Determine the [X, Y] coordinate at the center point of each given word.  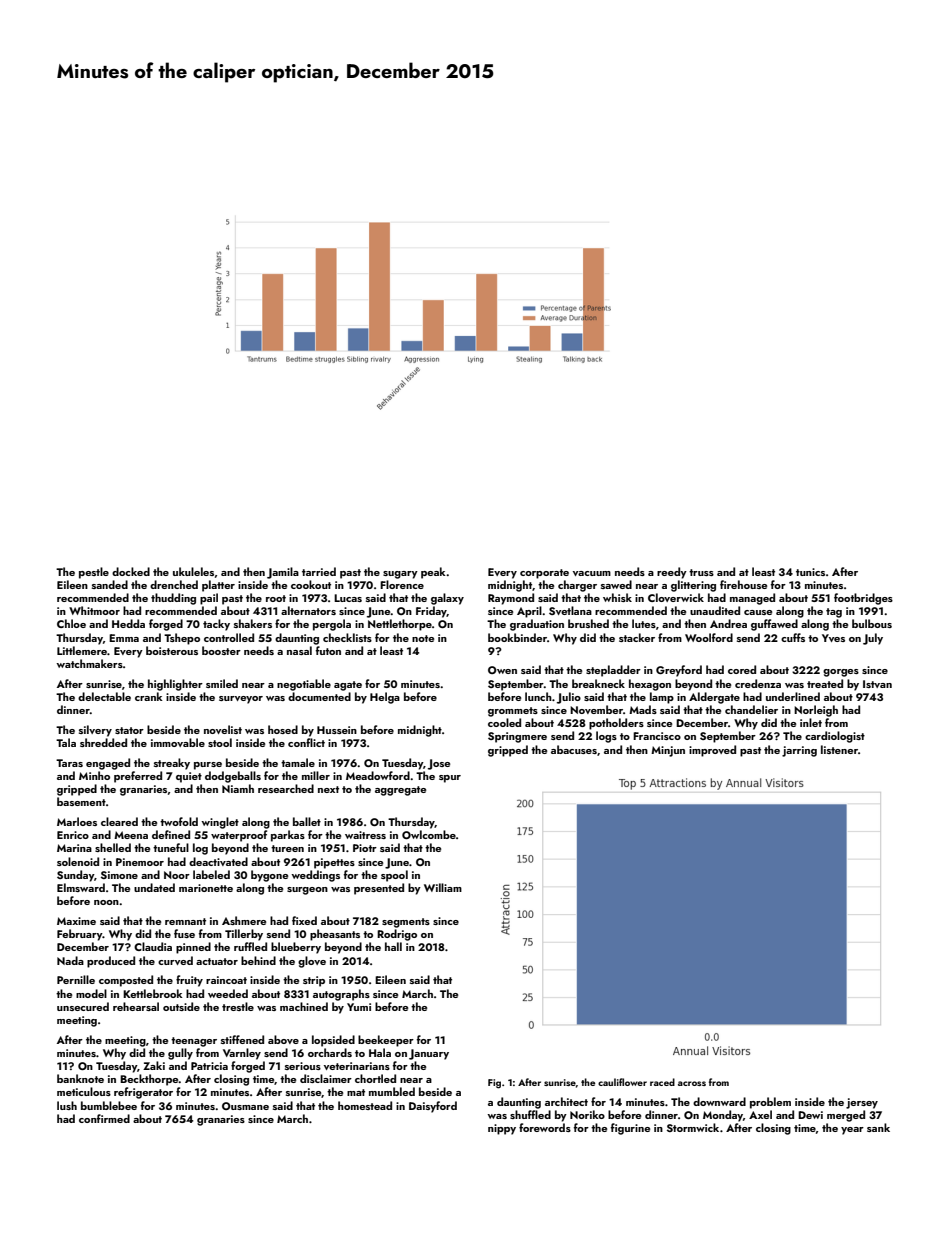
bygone [269, 876]
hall [393, 946]
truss [701, 572]
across [692, 1083]
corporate [544, 574]
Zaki [154, 1065]
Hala [380, 1052]
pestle [94, 573]
